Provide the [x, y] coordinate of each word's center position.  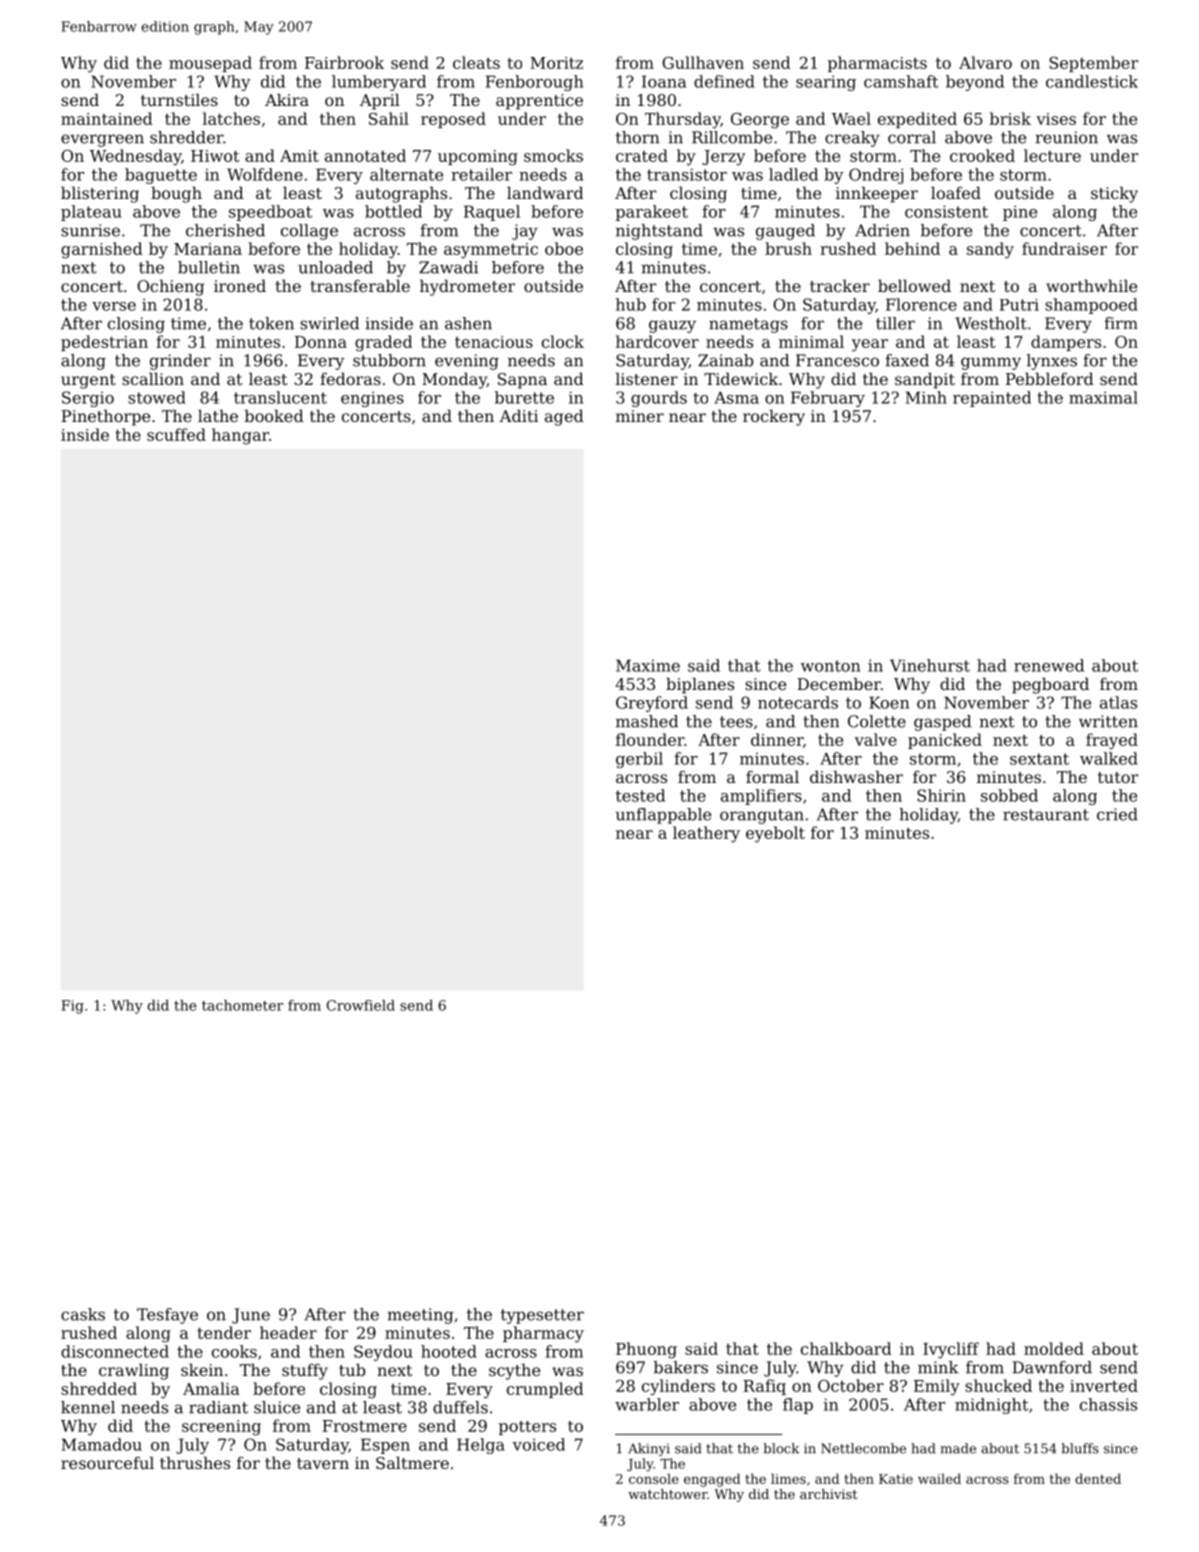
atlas [1118, 702]
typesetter [542, 1316]
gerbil [639, 760]
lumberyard [379, 83]
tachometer [242, 1005]
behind [912, 248]
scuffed [176, 434]
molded [1054, 1348]
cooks [234, 1351]
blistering [100, 194]
